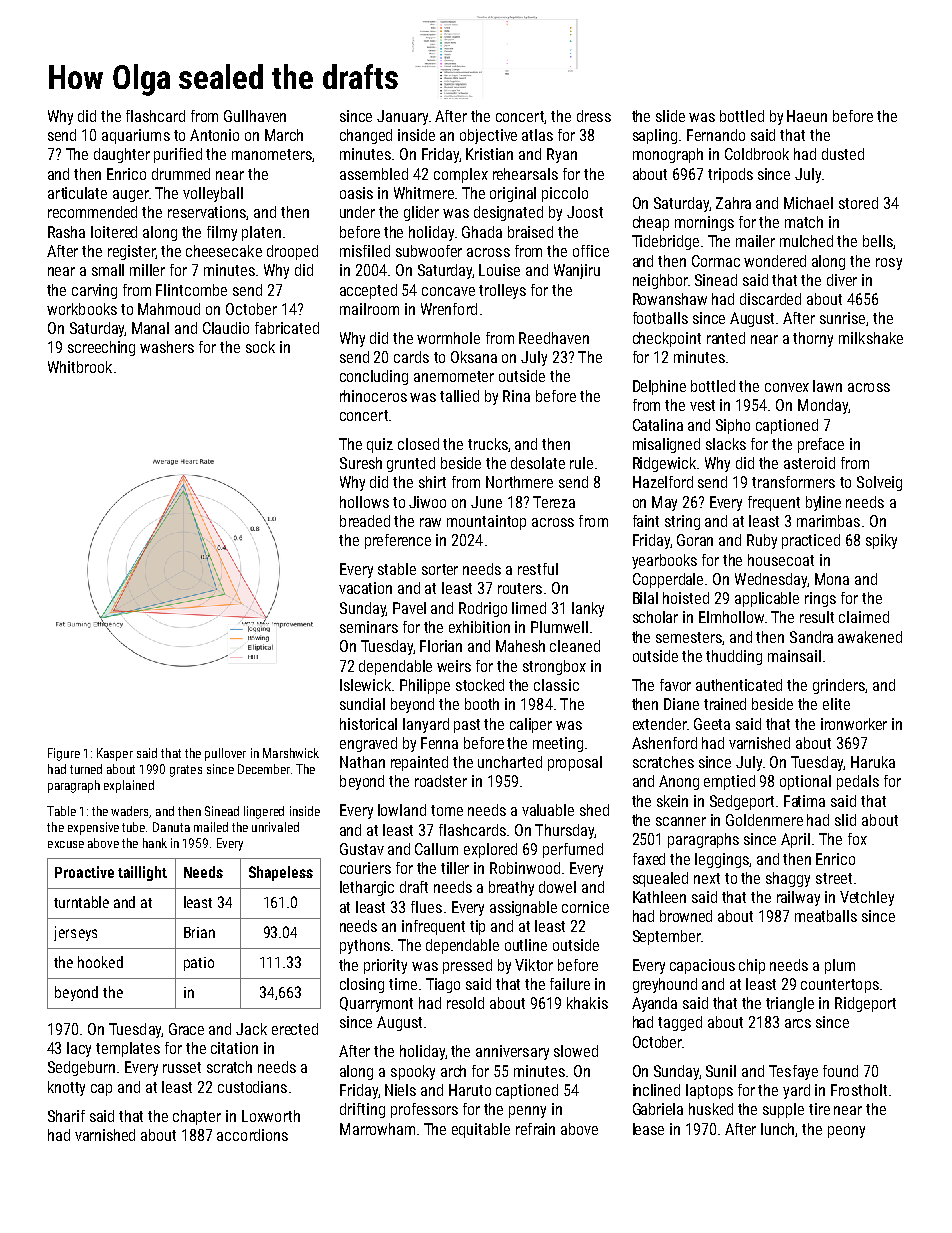  Describe the element at coordinates (781, 560) in the screenshot. I see `housecoat` at that location.
